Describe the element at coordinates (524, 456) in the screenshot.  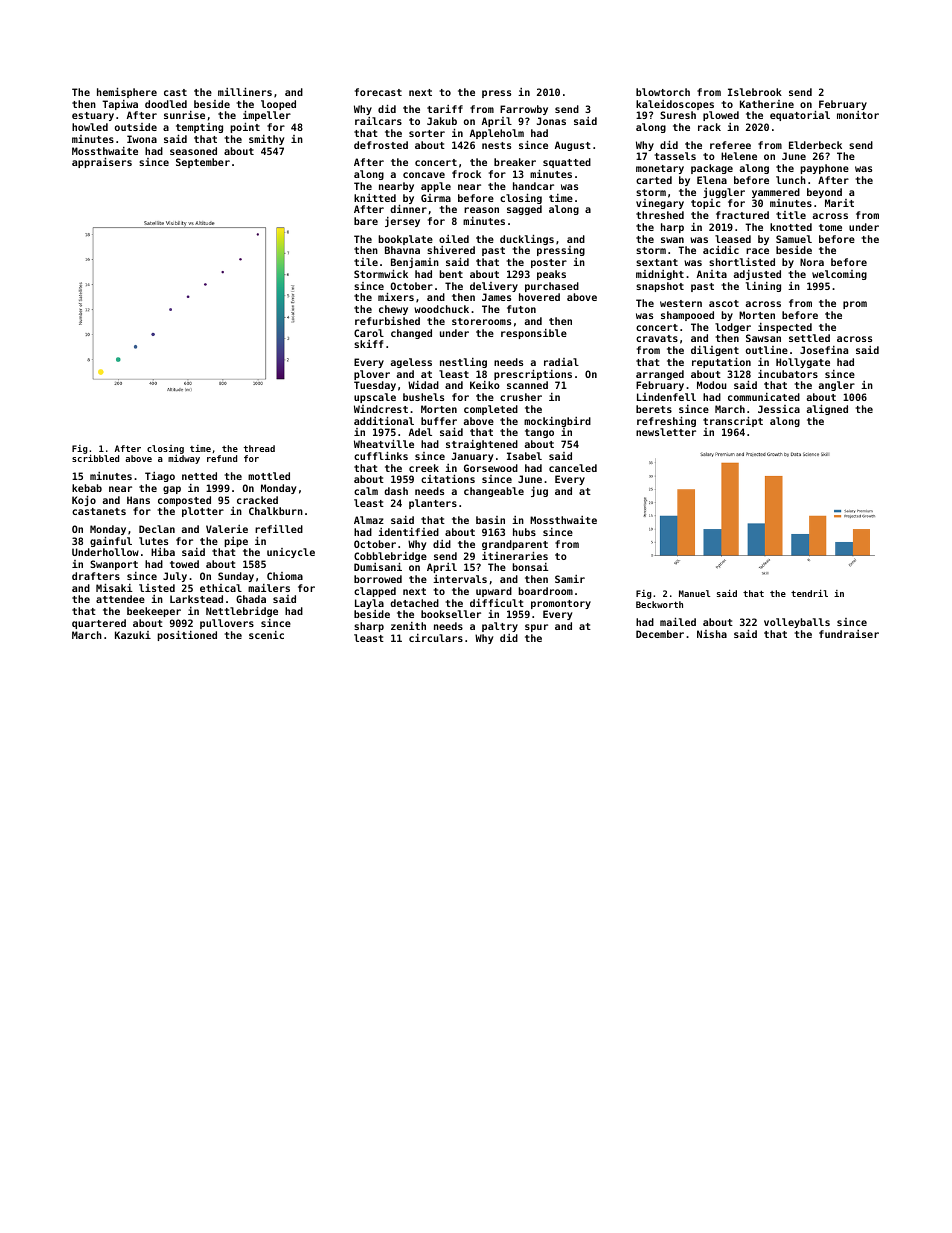
I see `Isabel` at that location.
